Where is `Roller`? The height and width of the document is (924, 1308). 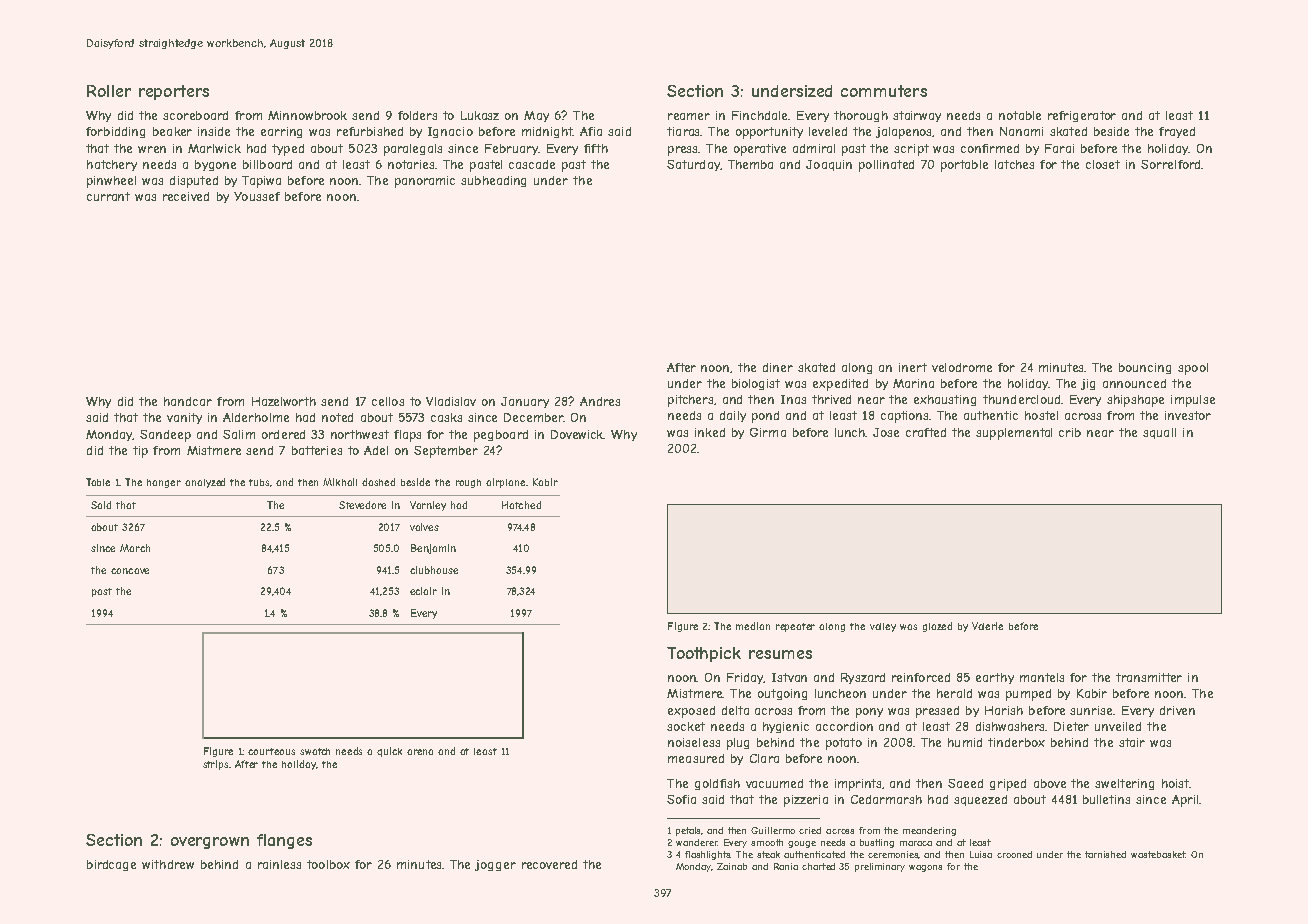 Roller is located at coordinates (109, 91).
